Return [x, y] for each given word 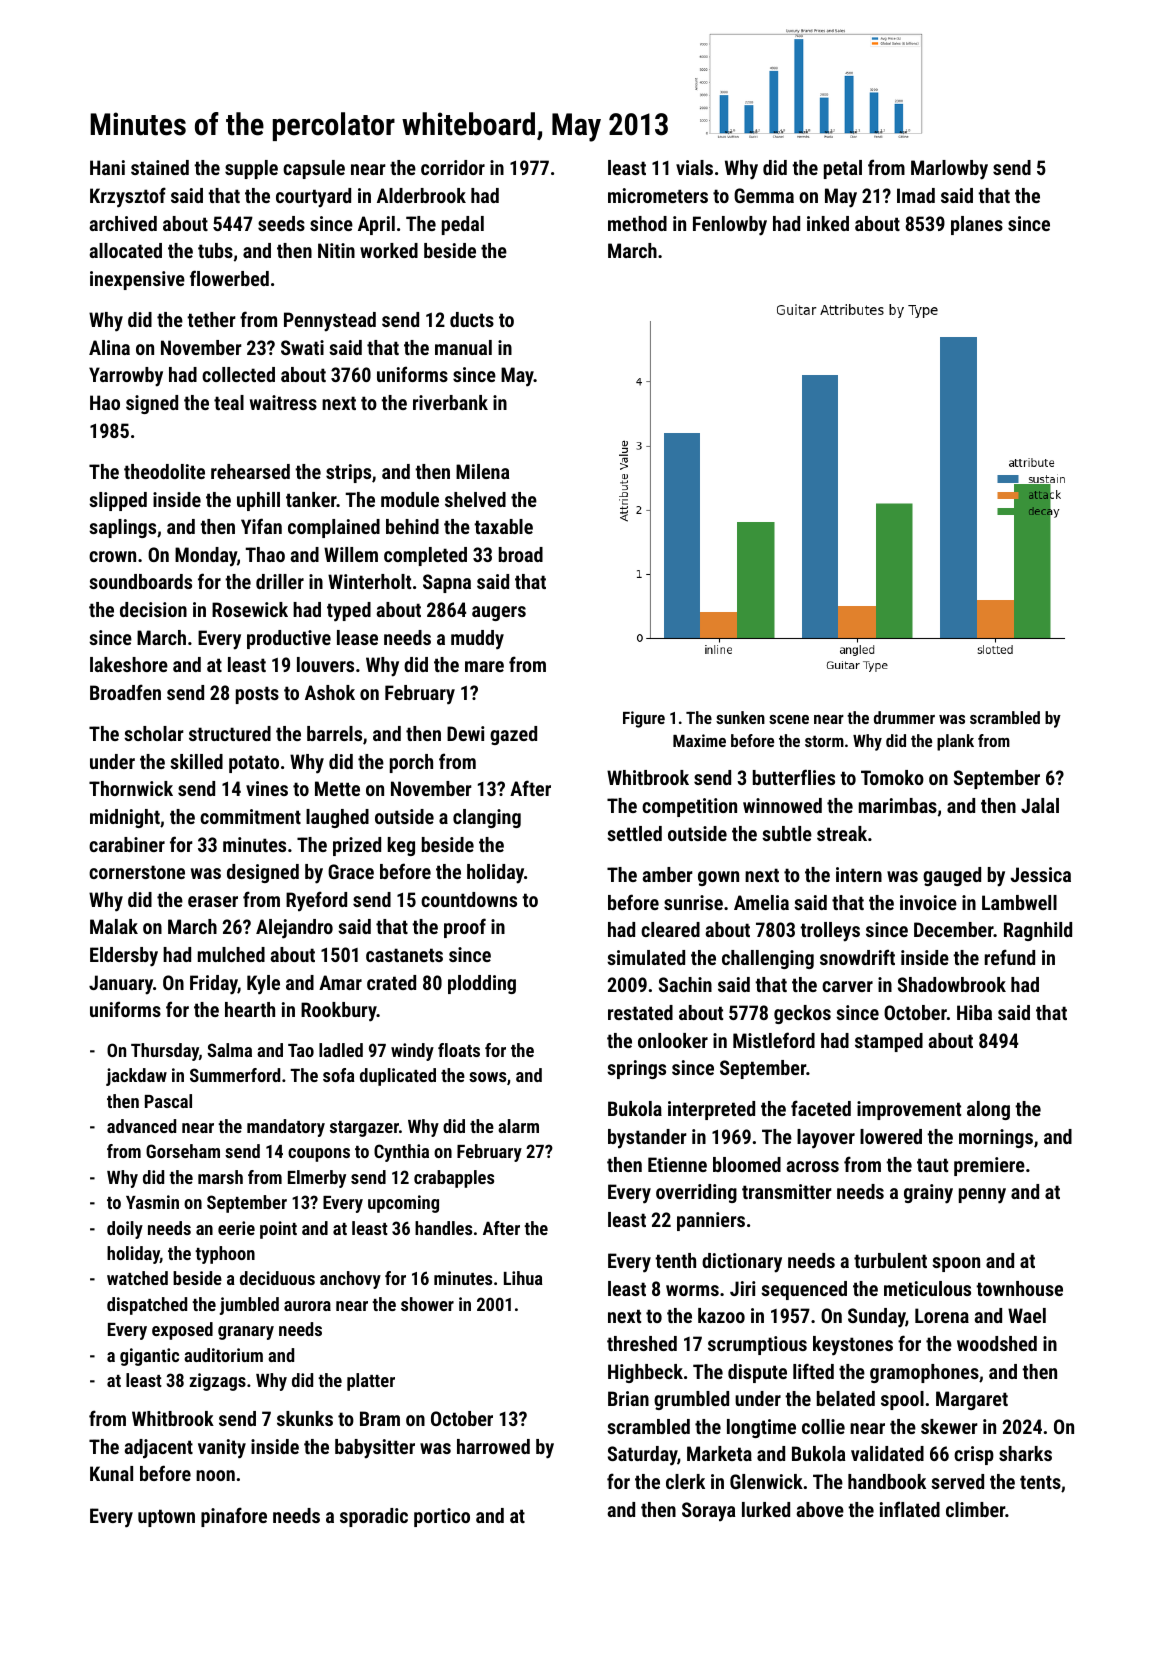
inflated [910, 1509]
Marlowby [949, 170]
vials [694, 167]
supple [251, 169]
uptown [166, 1518]
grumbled [691, 1400]
